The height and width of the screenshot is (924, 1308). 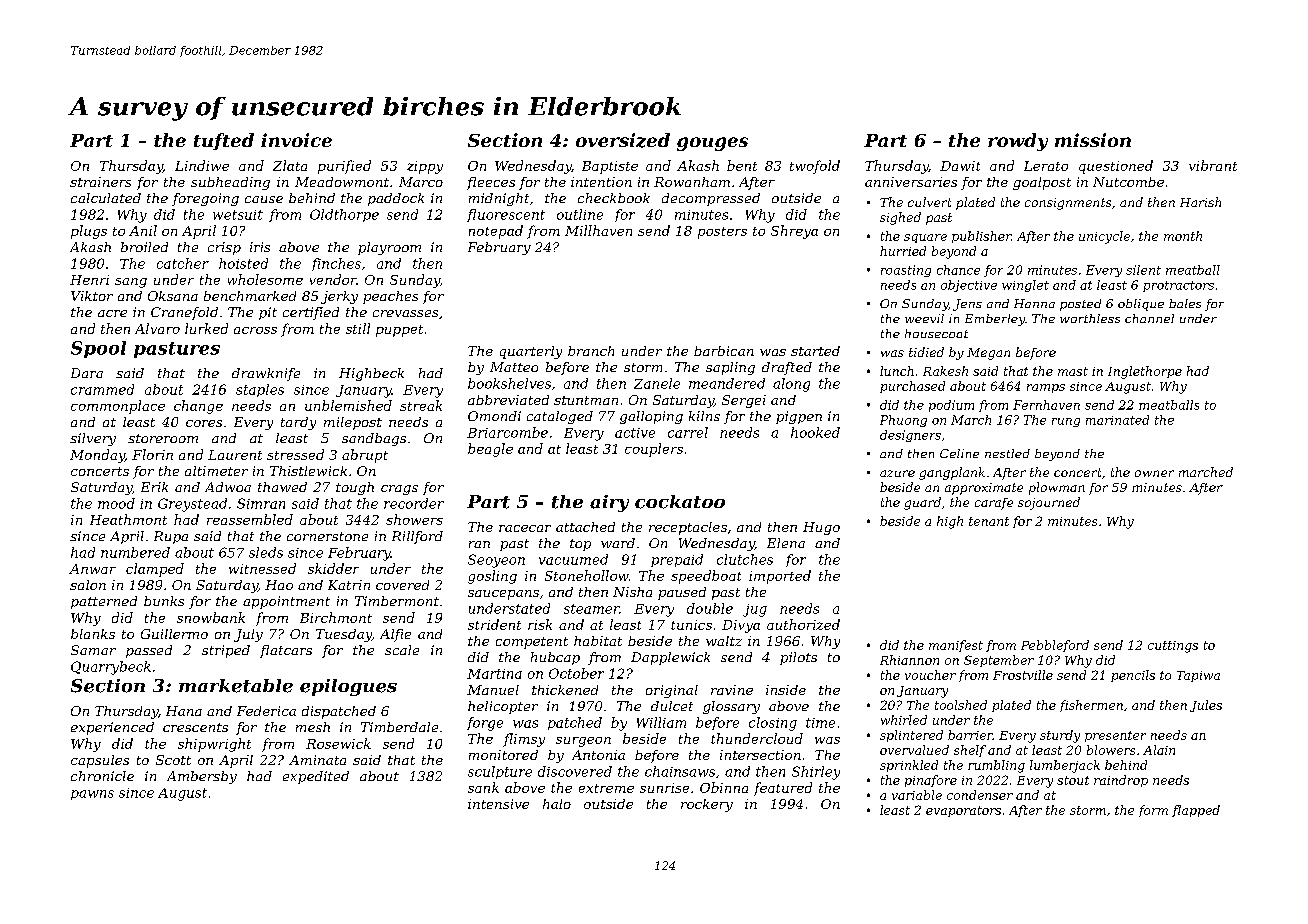 What do you see at coordinates (202, 777) in the screenshot?
I see `Ambersby` at bounding box center [202, 777].
